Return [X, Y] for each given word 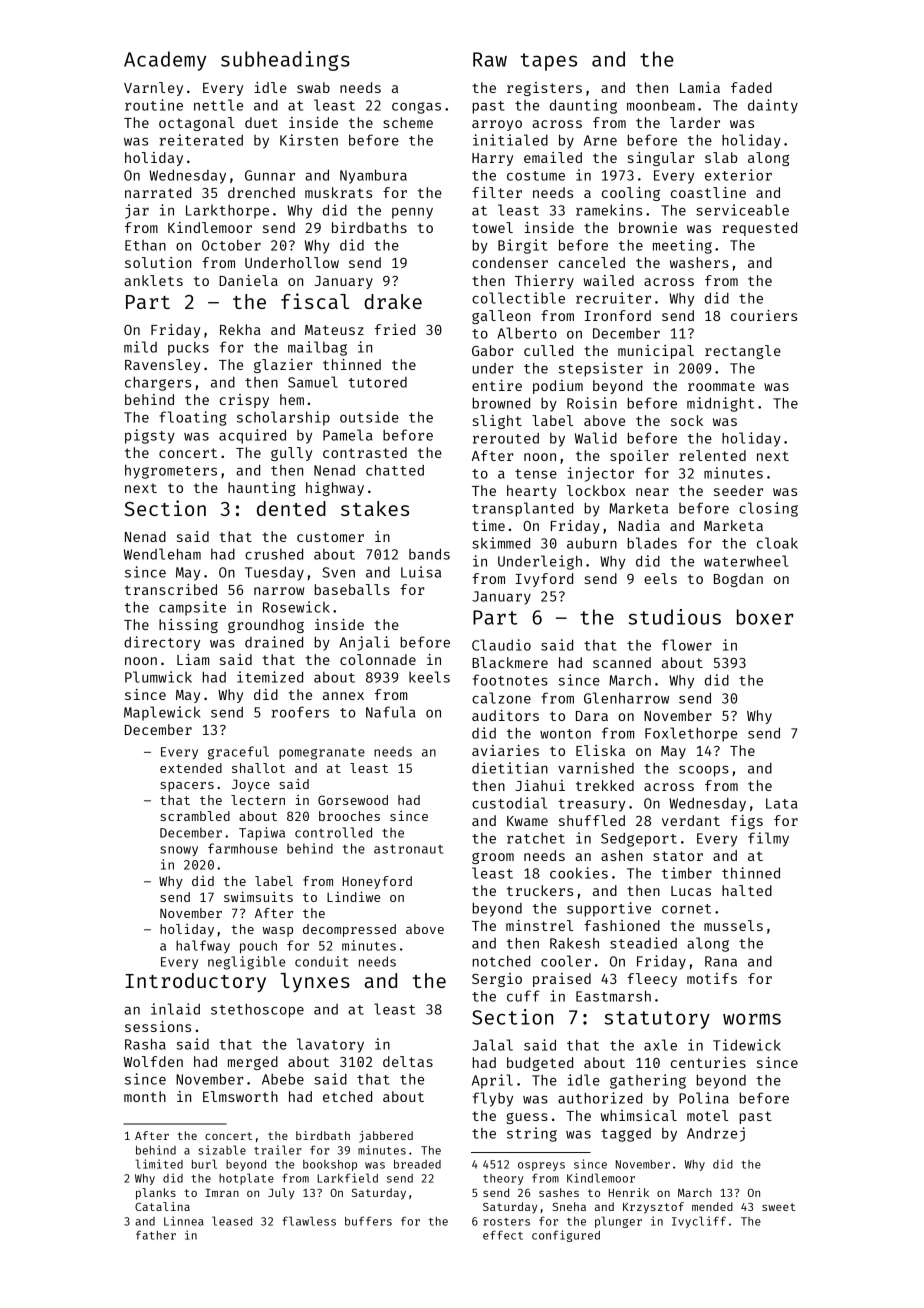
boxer [765, 617]
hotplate [246, 1179]
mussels [733, 925]
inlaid [175, 1009]
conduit [321, 961]
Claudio [501, 645]
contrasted [365, 452]
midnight [720, 404]
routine [154, 105]
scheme [408, 122]
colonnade [378, 659]
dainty [773, 106]
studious [675, 617]
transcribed [171, 589]
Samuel [313, 382]
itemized [270, 677]
